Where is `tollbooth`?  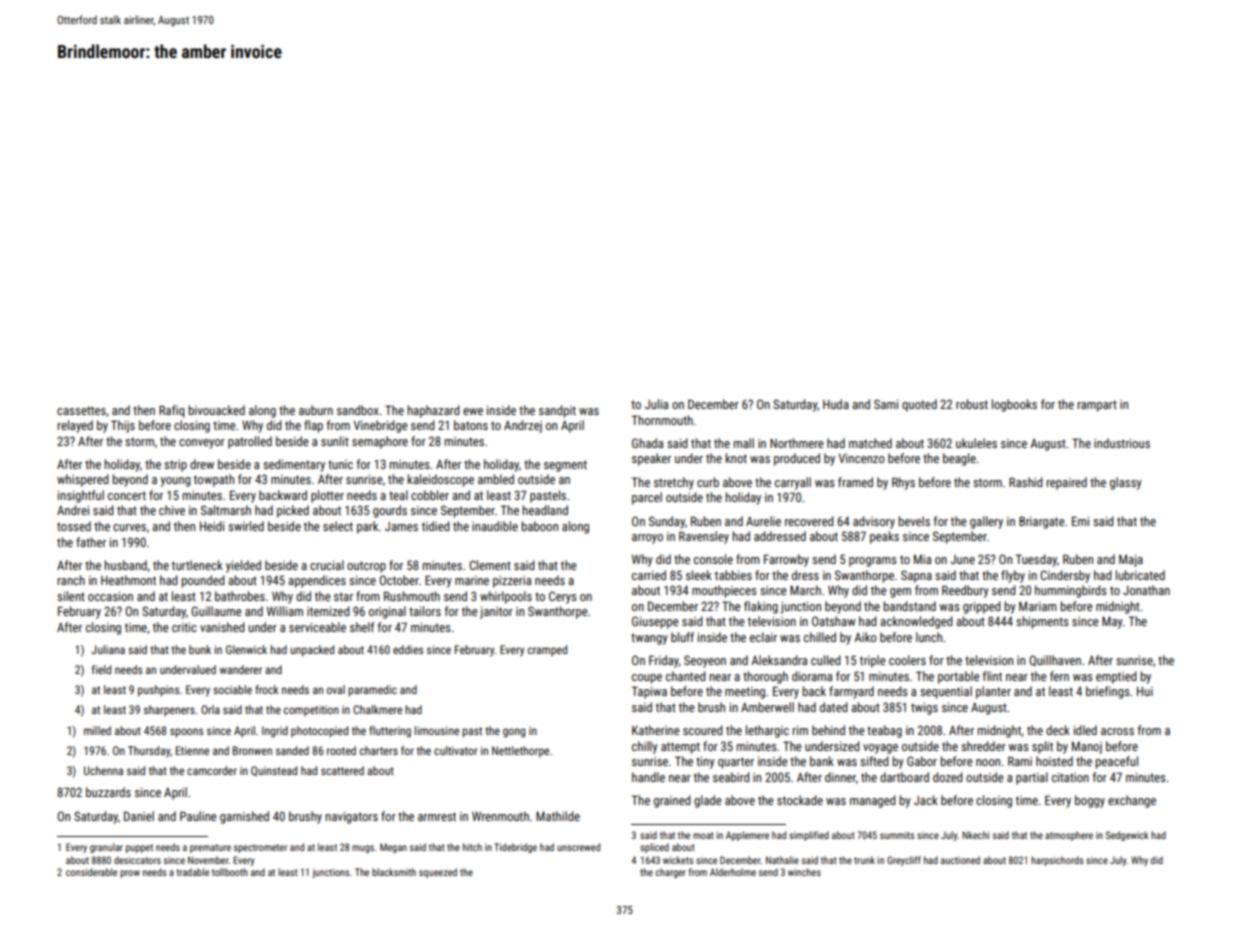 tollbooth is located at coordinates (230, 872).
